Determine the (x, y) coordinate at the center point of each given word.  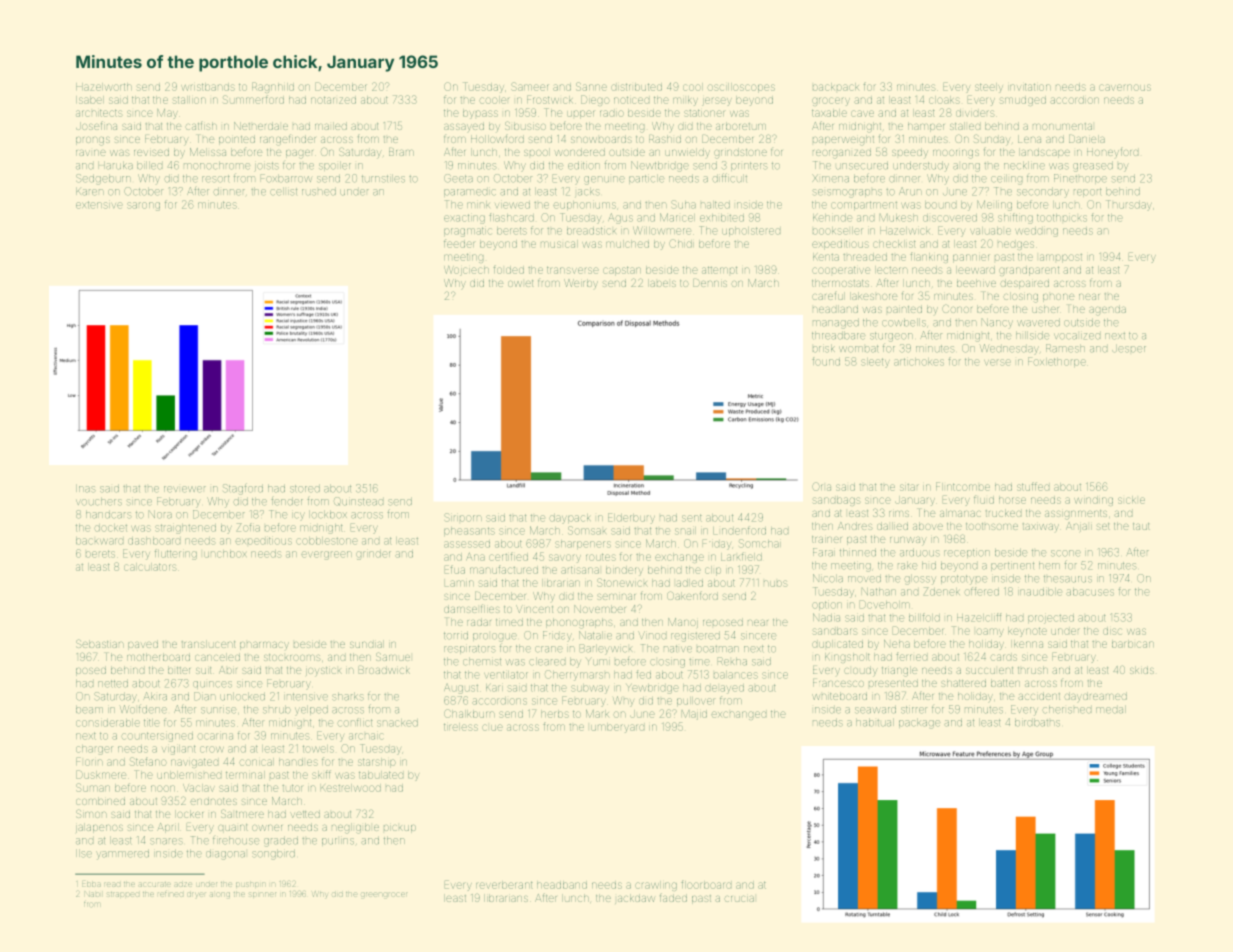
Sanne (591, 86)
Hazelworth (104, 87)
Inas (85, 489)
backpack (836, 87)
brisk (824, 349)
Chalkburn (469, 713)
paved (143, 645)
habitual (875, 723)
